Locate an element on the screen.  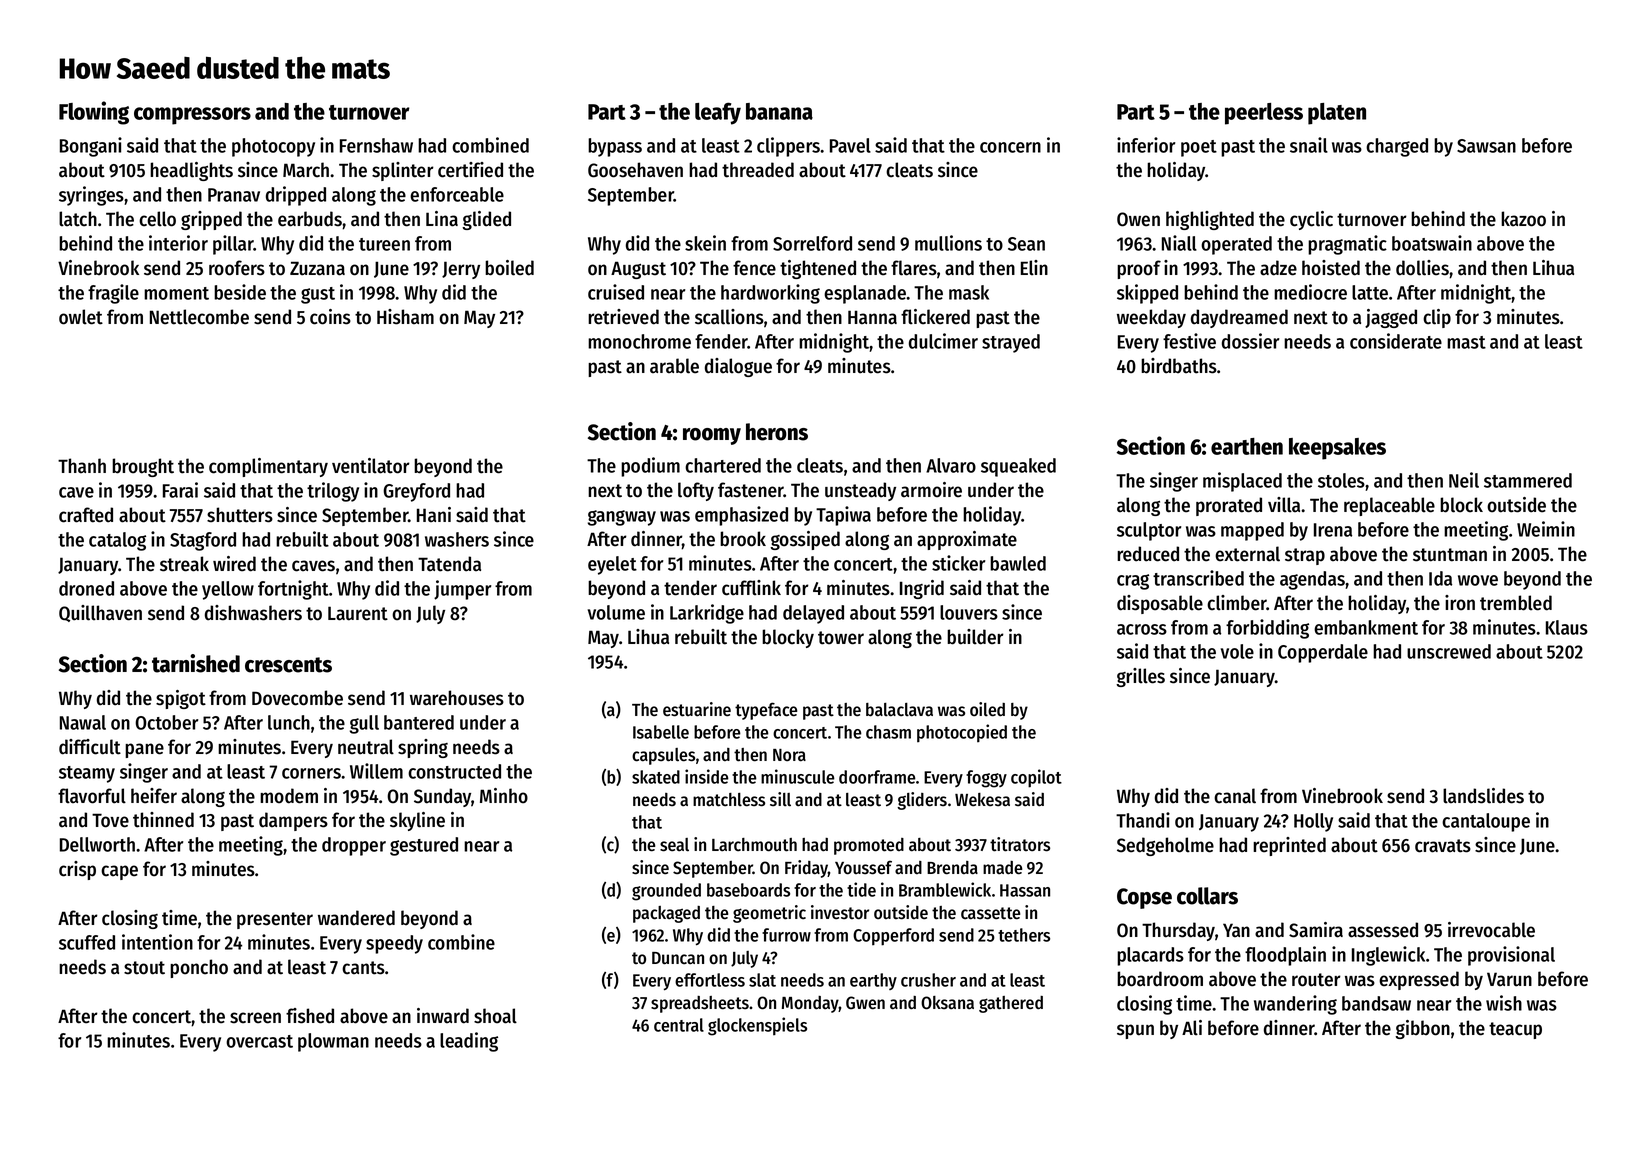
Goosehaven is located at coordinates (635, 170).
